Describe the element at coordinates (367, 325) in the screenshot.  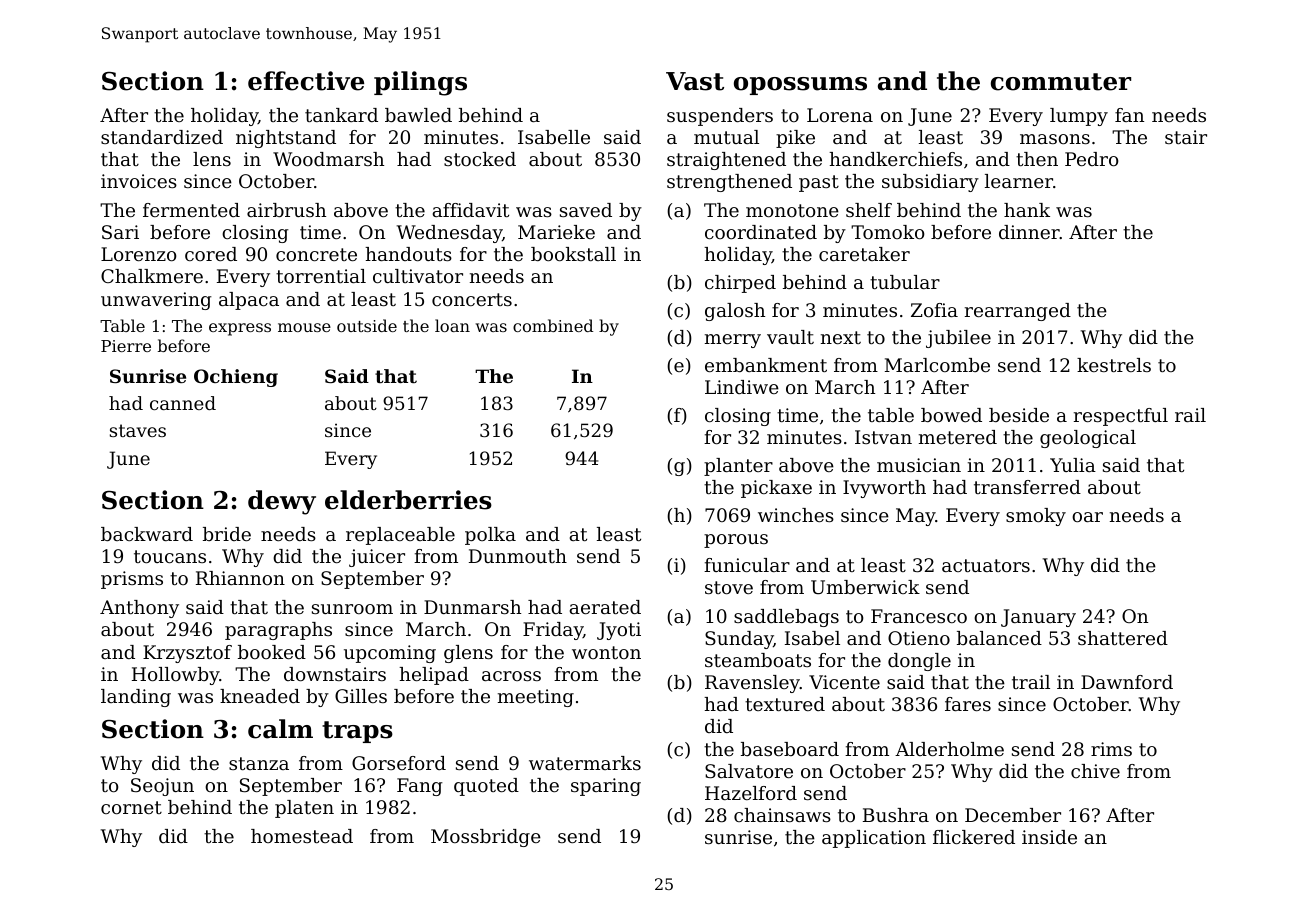
I see `outside` at that location.
